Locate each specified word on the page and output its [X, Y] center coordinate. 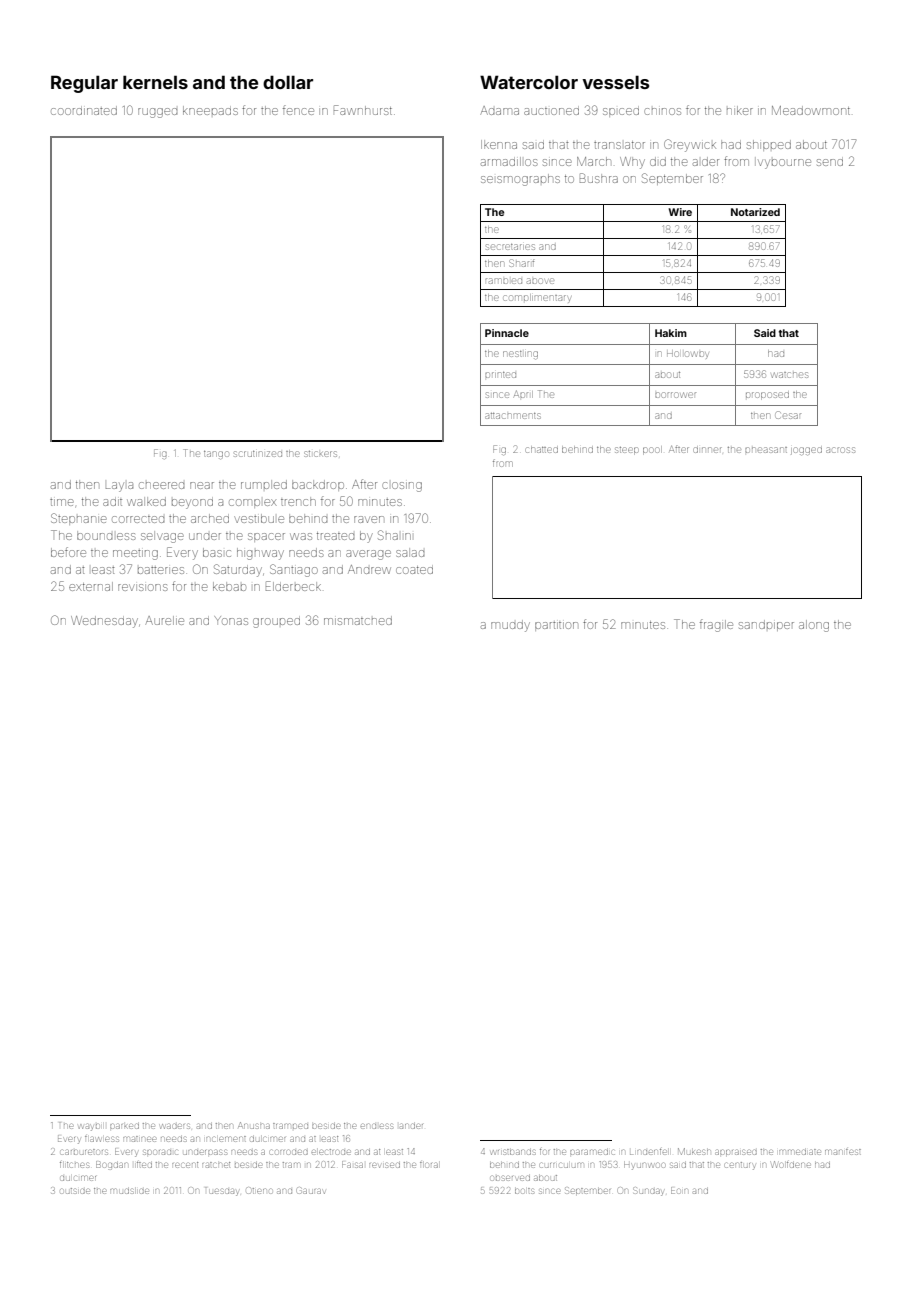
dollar [288, 82]
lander [411, 1126]
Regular [84, 84]
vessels [615, 82]
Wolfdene [791, 1164]
